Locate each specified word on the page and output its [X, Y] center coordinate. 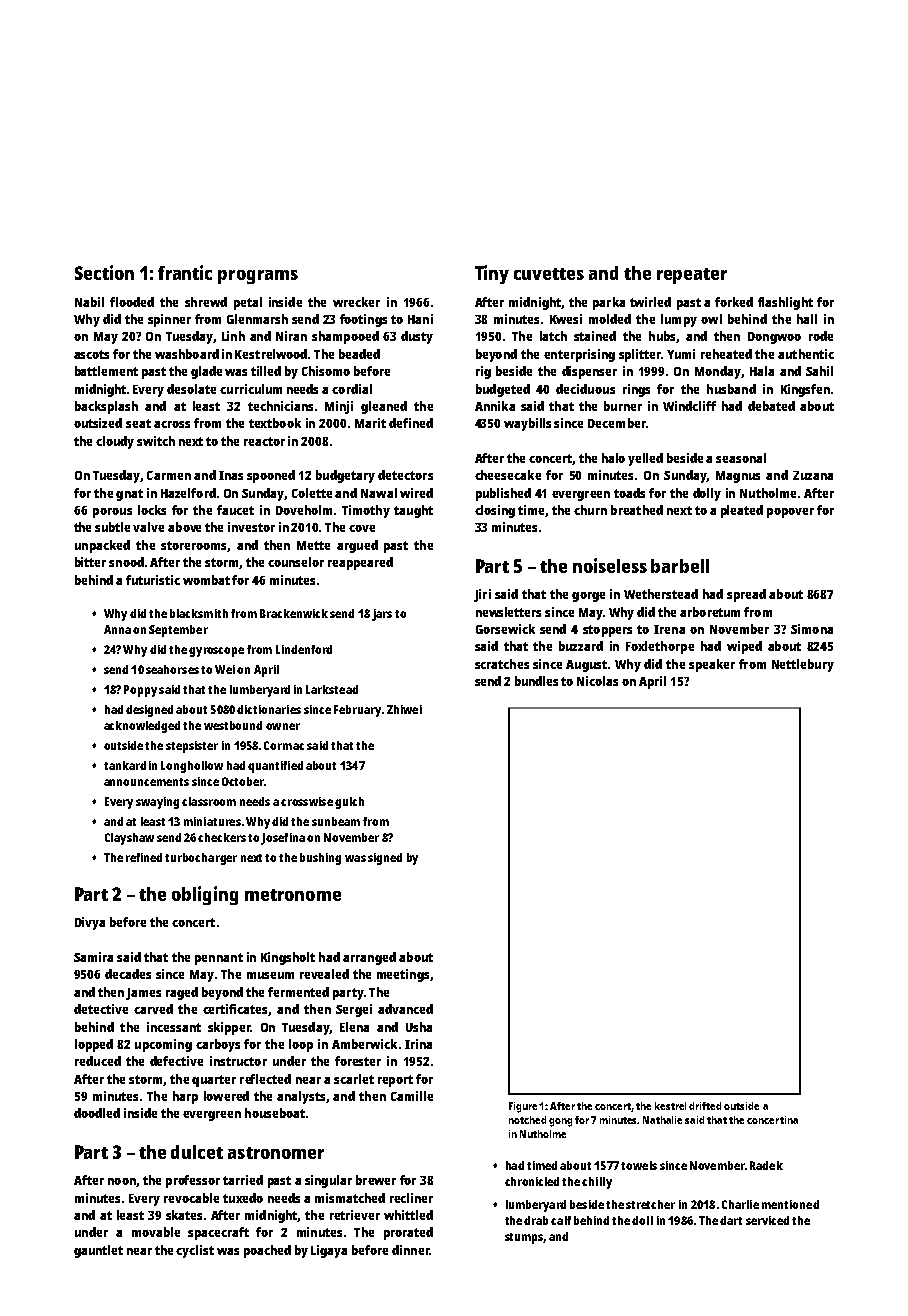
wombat [206, 580]
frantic [185, 272]
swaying [157, 803]
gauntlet [98, 1251]
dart [731, 1220]
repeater [692, 276]
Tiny [492, 274]
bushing [320, 859]
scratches [502, 664]
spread [746, 595]
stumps [524, 1238]
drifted [705, 1106]
